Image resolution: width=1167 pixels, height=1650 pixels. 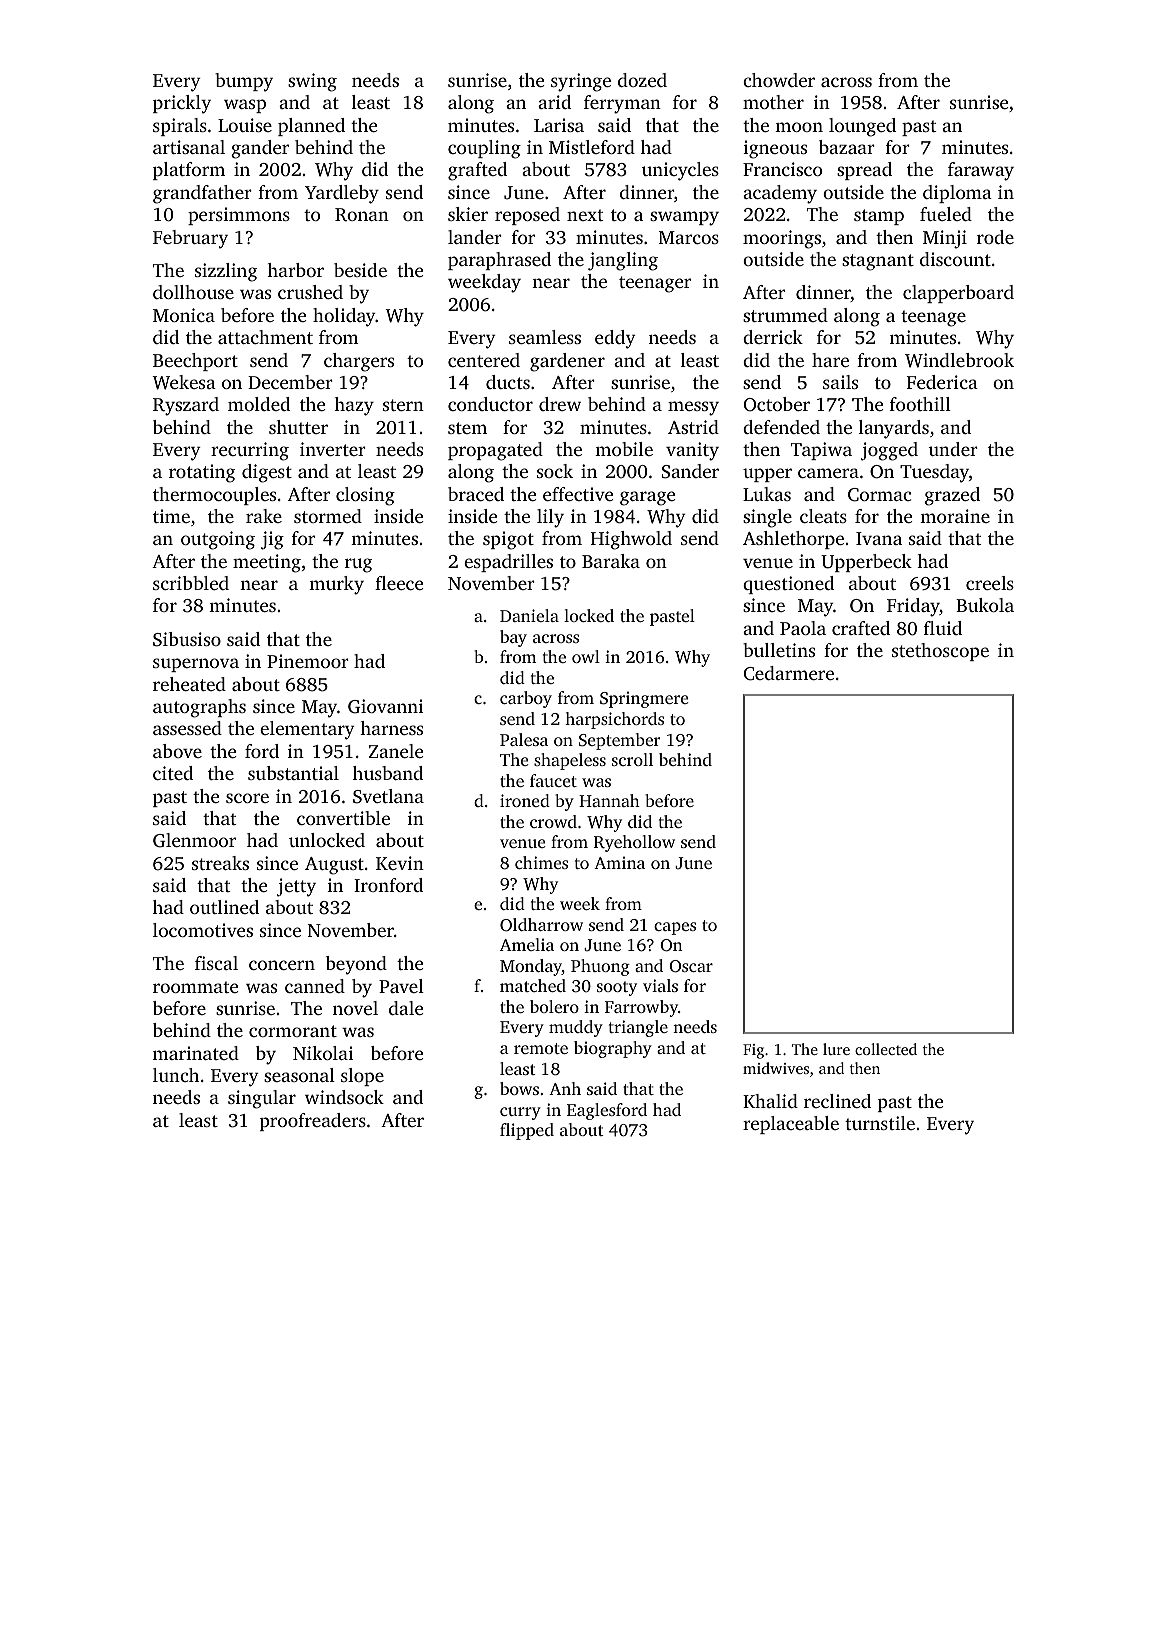 I want to click on cormorant, so click(x=293, y=1031).
